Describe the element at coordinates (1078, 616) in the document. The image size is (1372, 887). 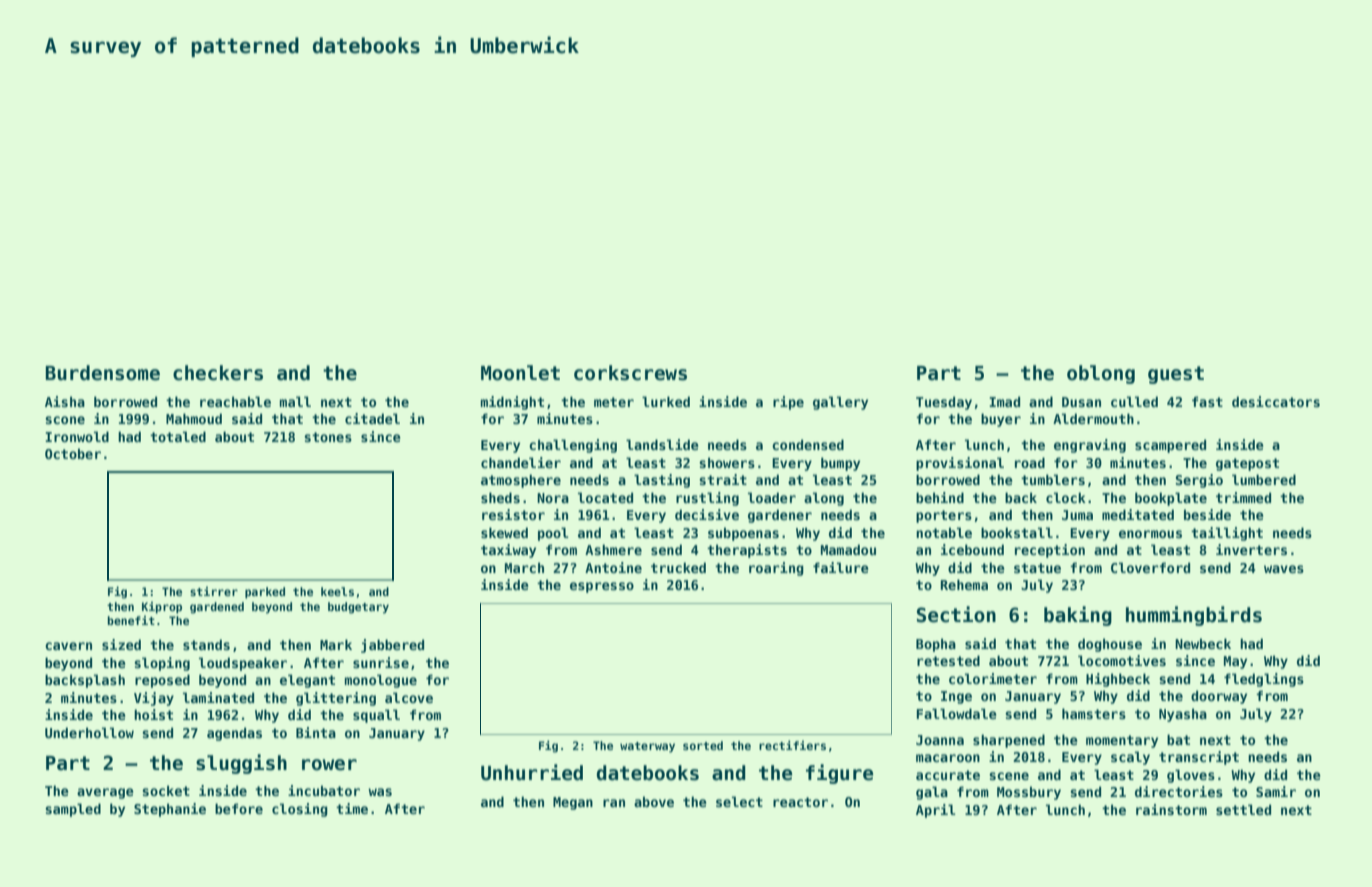
I see `baking` at that location.
